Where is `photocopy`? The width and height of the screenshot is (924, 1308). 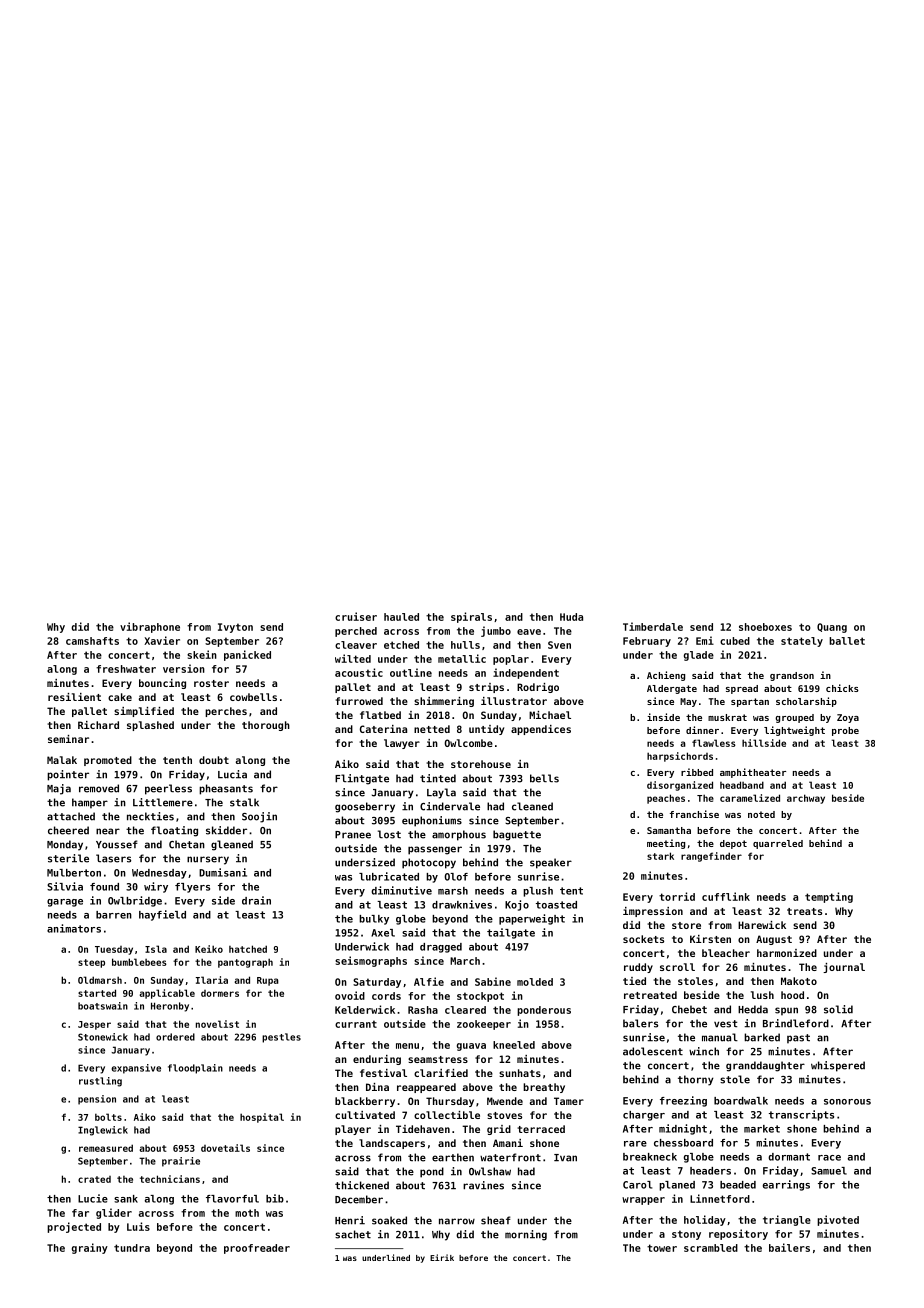 photocopy is located at coordinates (429, 863).
